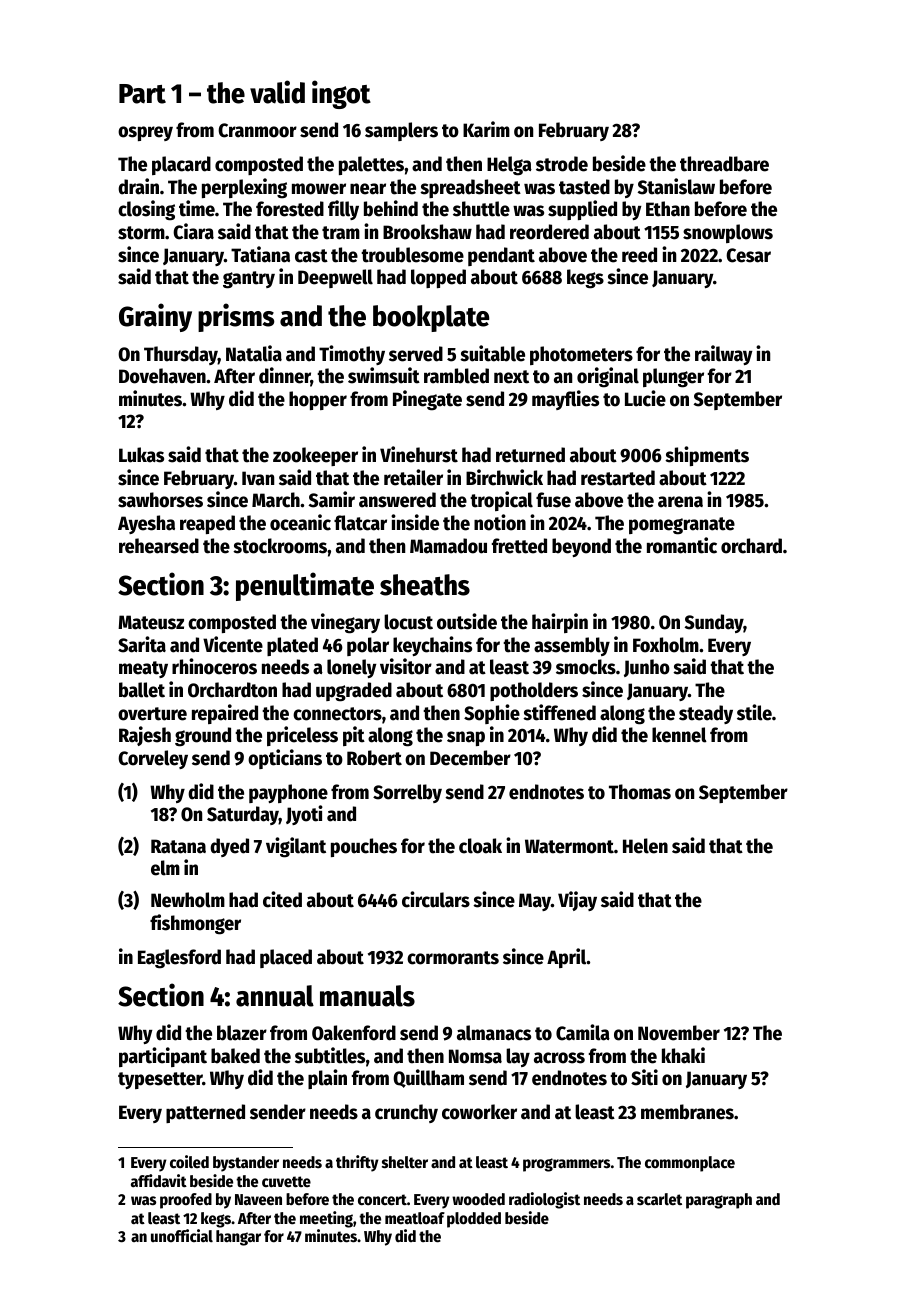  What do you see at coordinates (659, 1199) in the screenshot?
I see `scarlet` at bounding box center [659, 1199].
